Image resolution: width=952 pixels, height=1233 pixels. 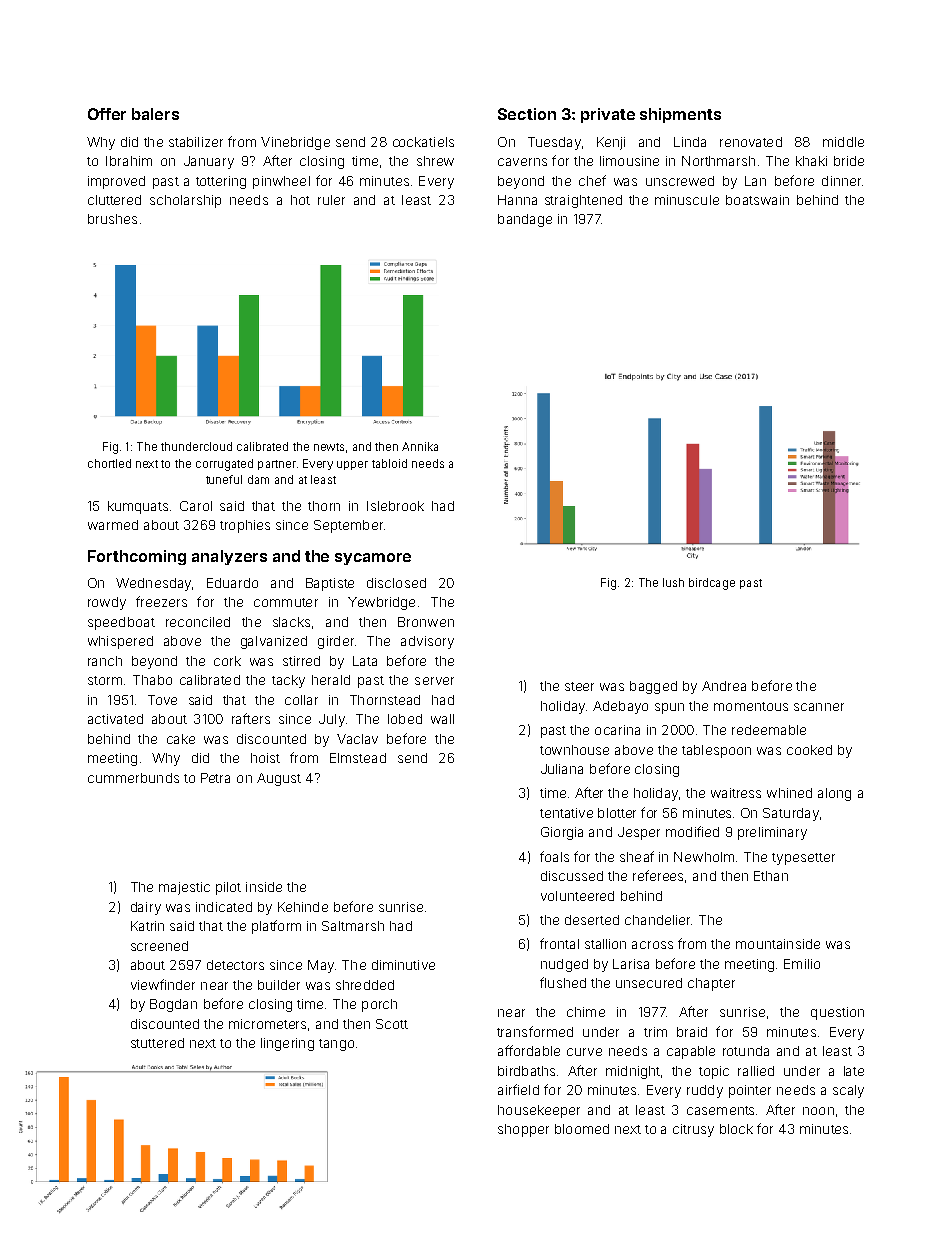 I want to click on spun, so click(x=669, y=708).
